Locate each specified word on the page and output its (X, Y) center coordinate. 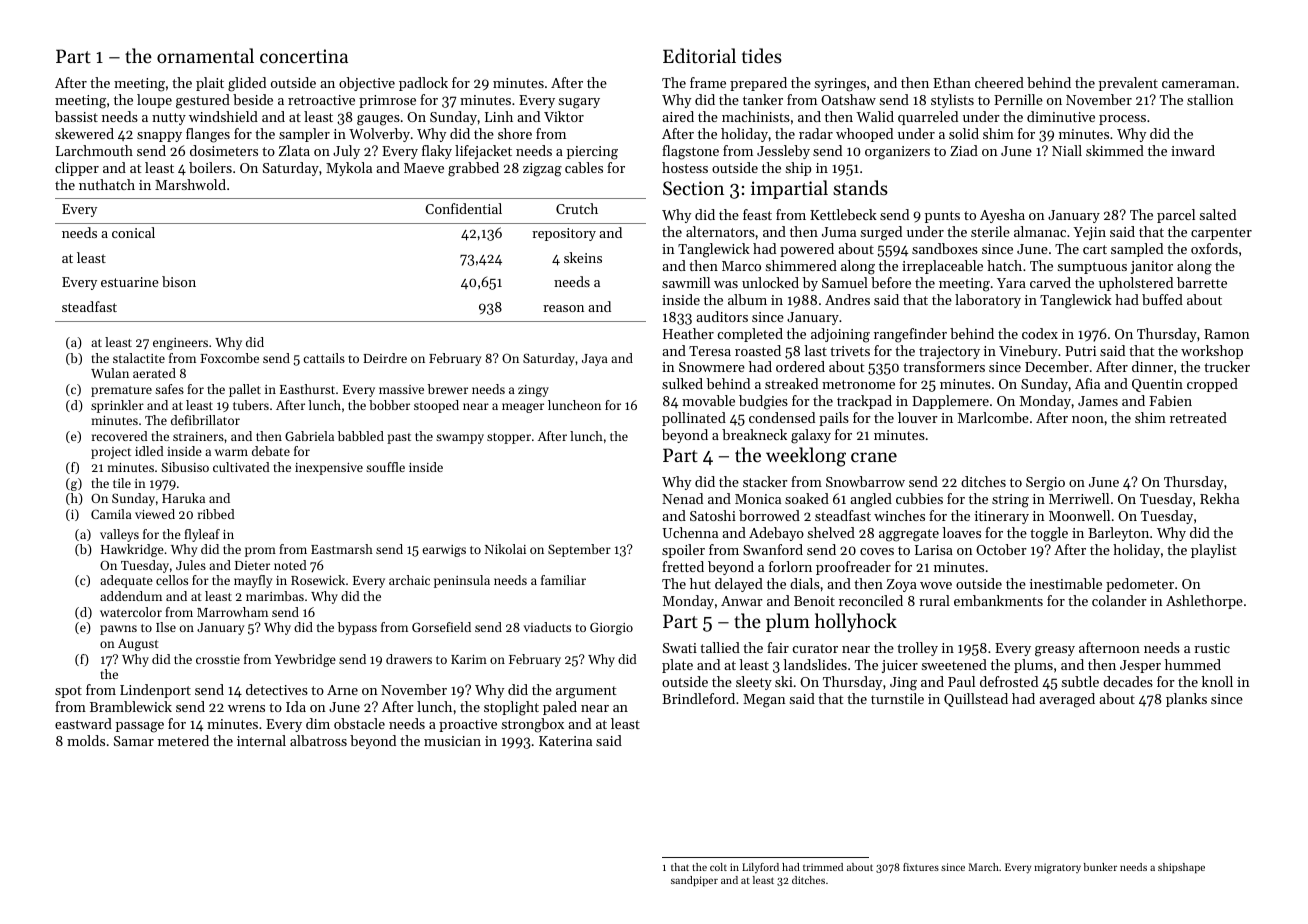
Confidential (463, 208)
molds (86, 740)
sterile (990, 231)
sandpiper (694, 881)
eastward (83, 723)
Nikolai (505, 549)
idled (149, 451)
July (346, 152)
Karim (469, 659)
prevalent (1128, 84)
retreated (1198, 417)
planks (1186, 700)
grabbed (473, 169)
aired (678, 116)
